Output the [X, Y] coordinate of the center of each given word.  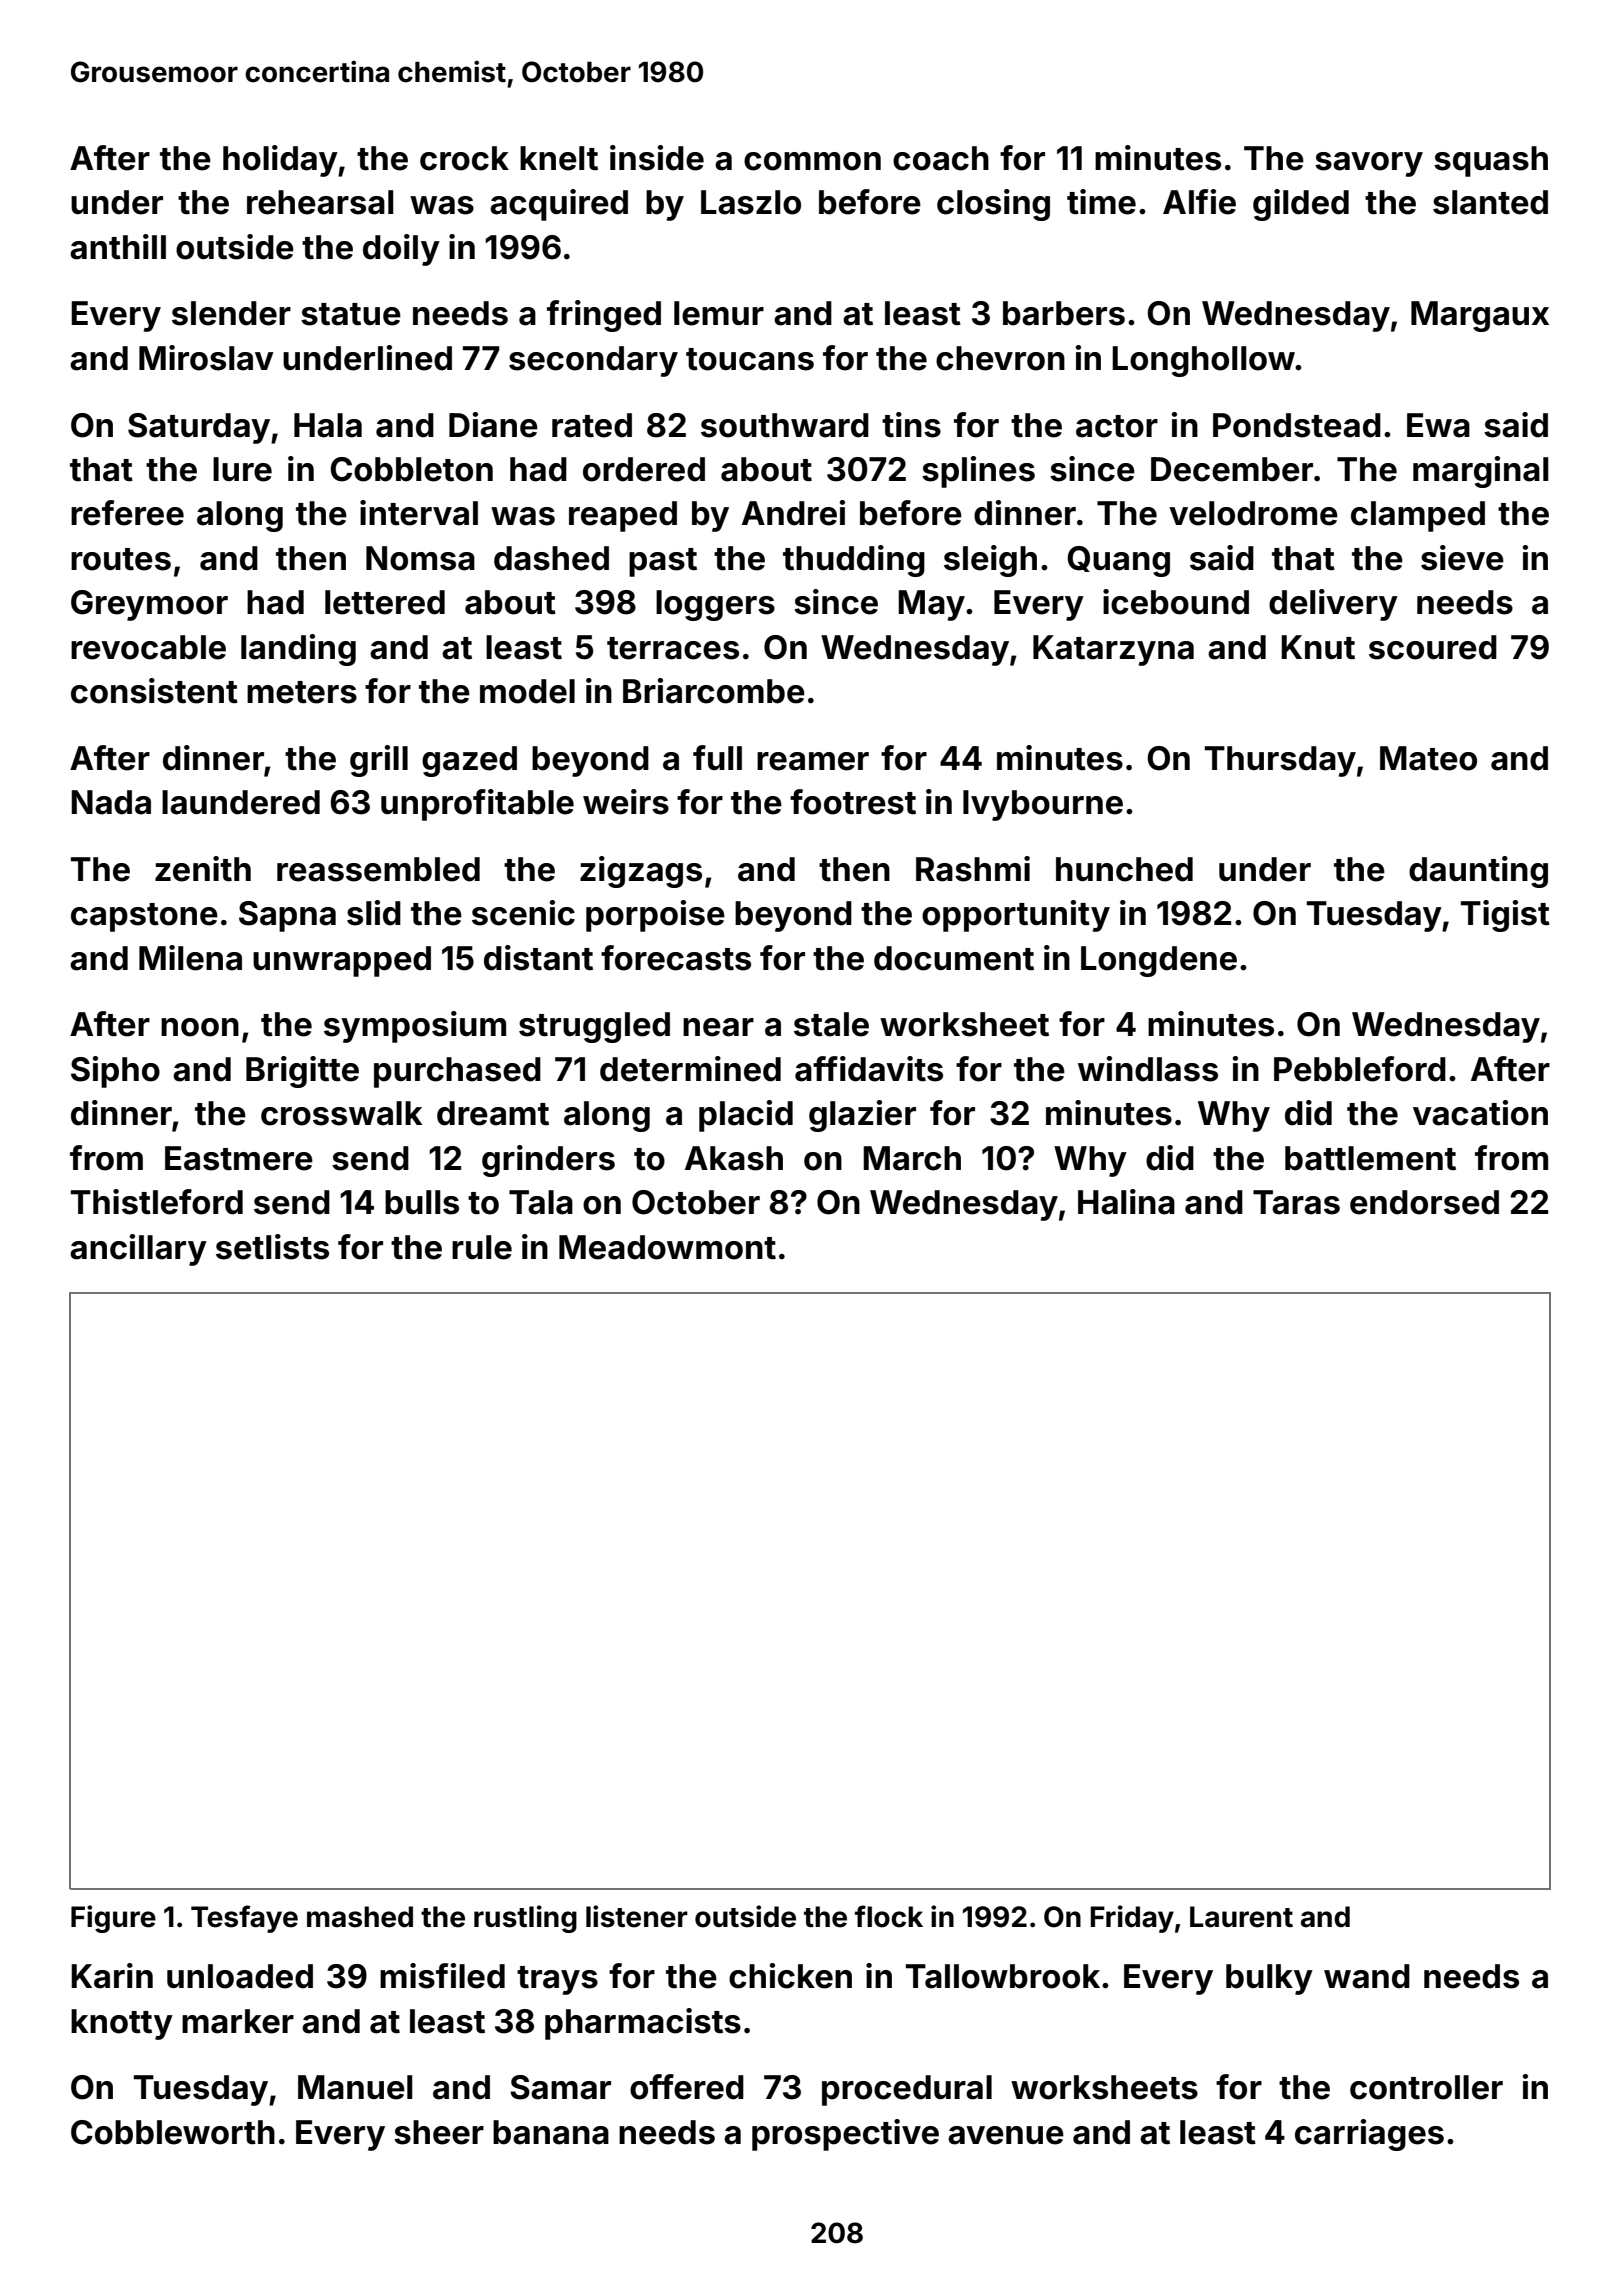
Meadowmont [667, 1247]
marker [238, 2021]
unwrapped [342, 961]
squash [1491, 161]
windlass [1148, 1069]
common [812, 161]
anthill [118, 247]
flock [889, 1916]
